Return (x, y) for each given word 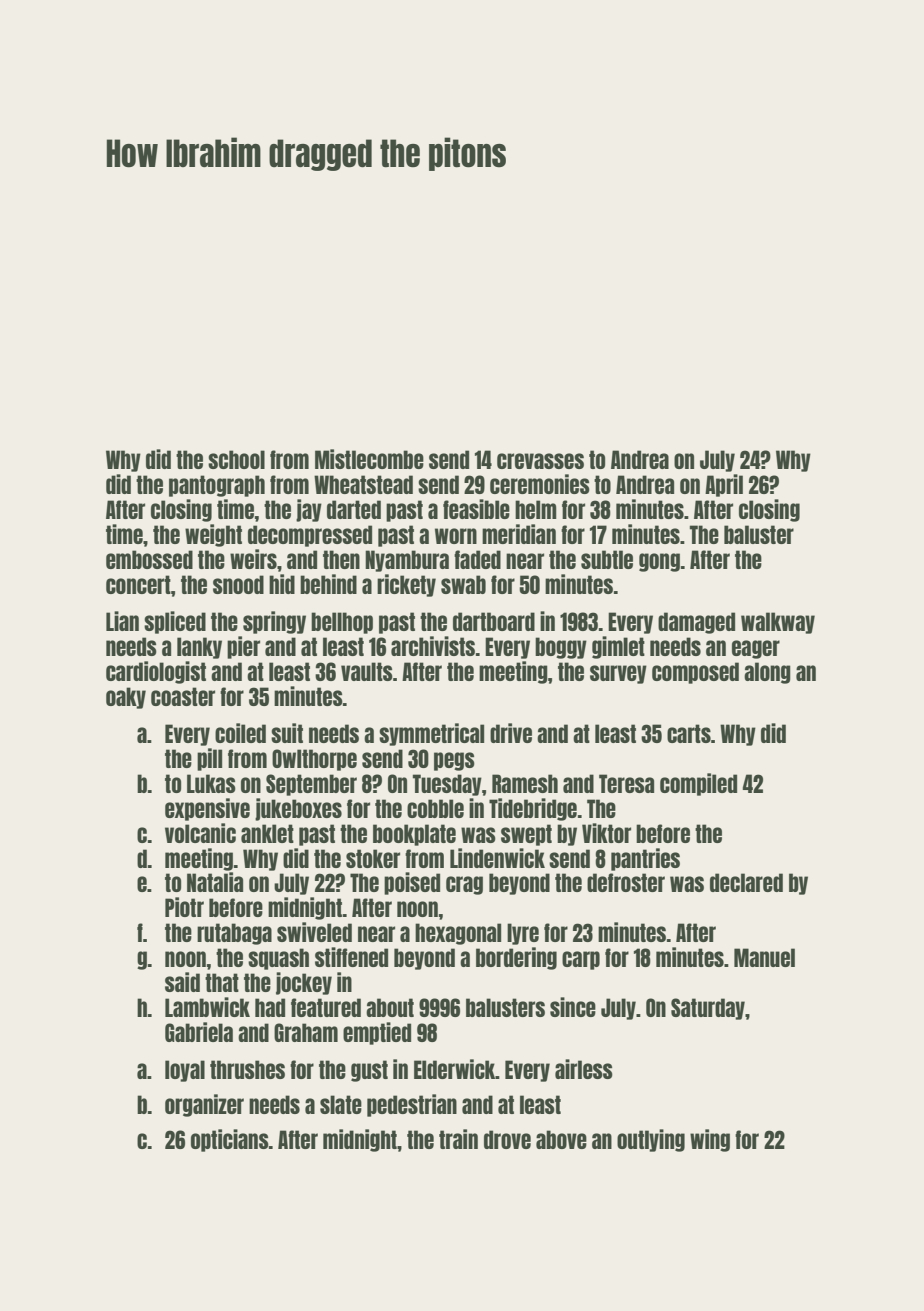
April (724, 485)
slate (341, 1104)
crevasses (540, 461)
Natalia (215, 882)
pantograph (217, 486)
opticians (230, 1140)
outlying (651, 1140)
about (390, 1007)
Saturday (708, 1009)
